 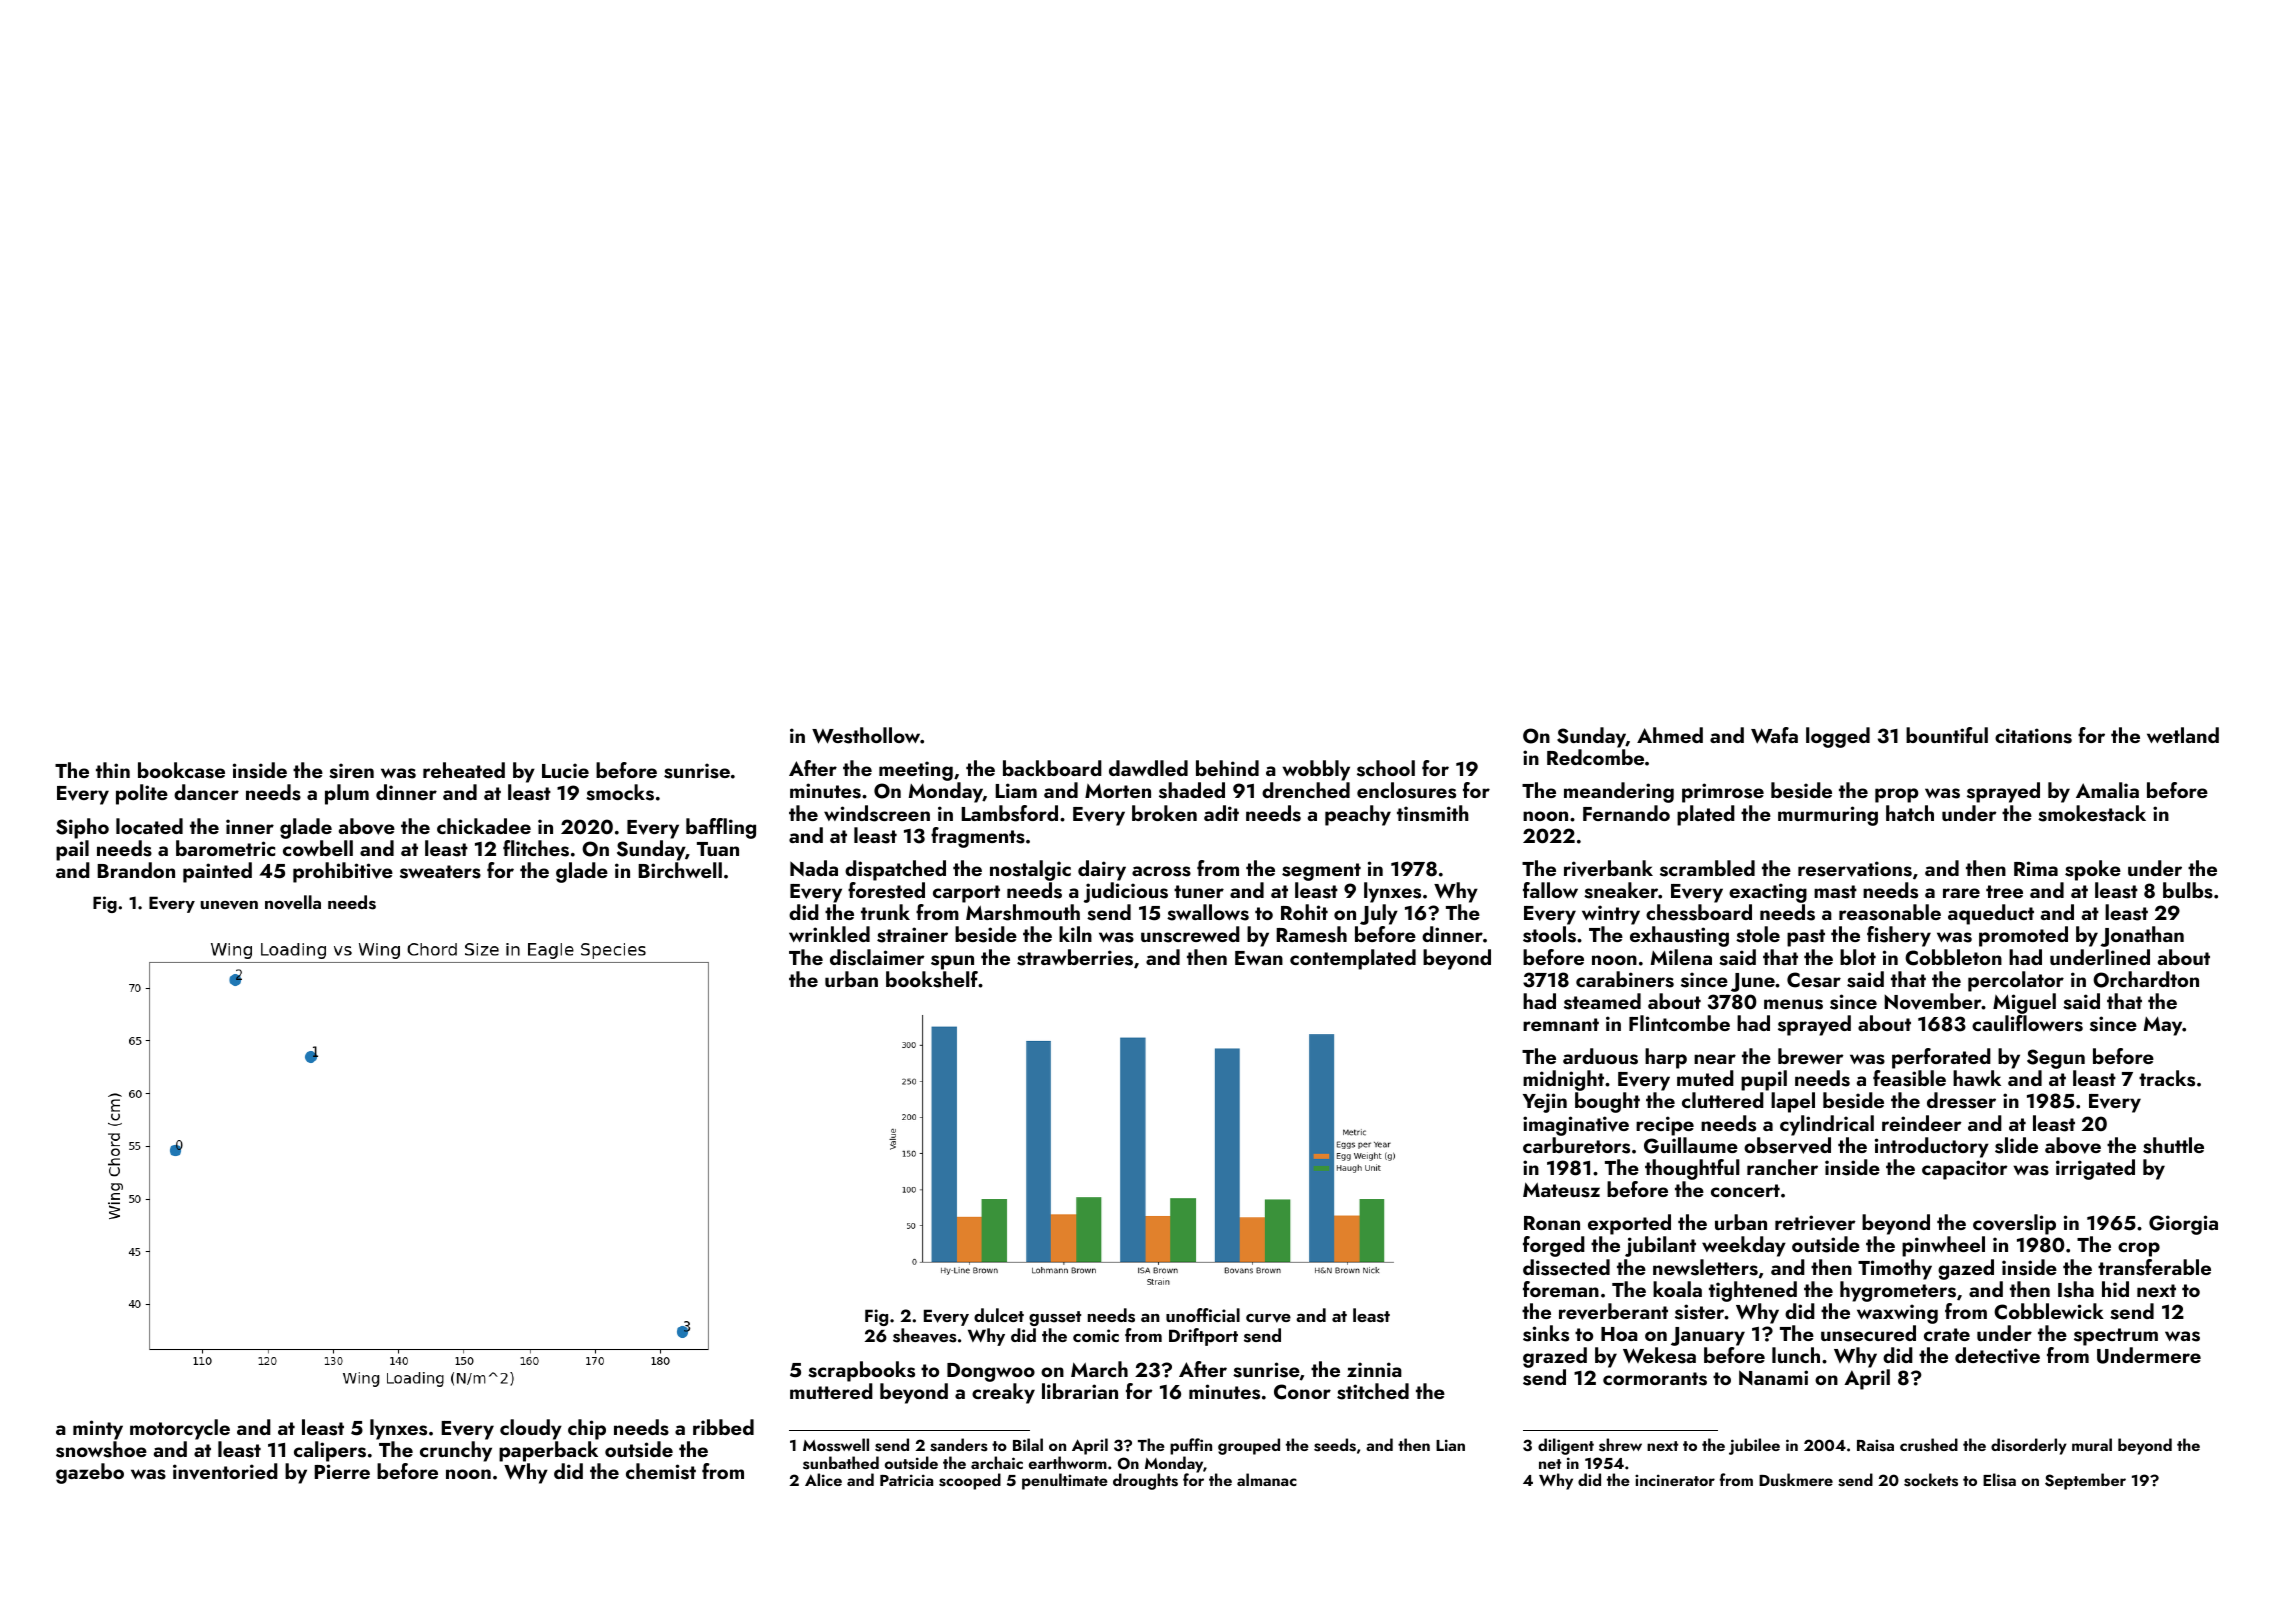 I want to click on backboard, so click(x=1052, y=768).
